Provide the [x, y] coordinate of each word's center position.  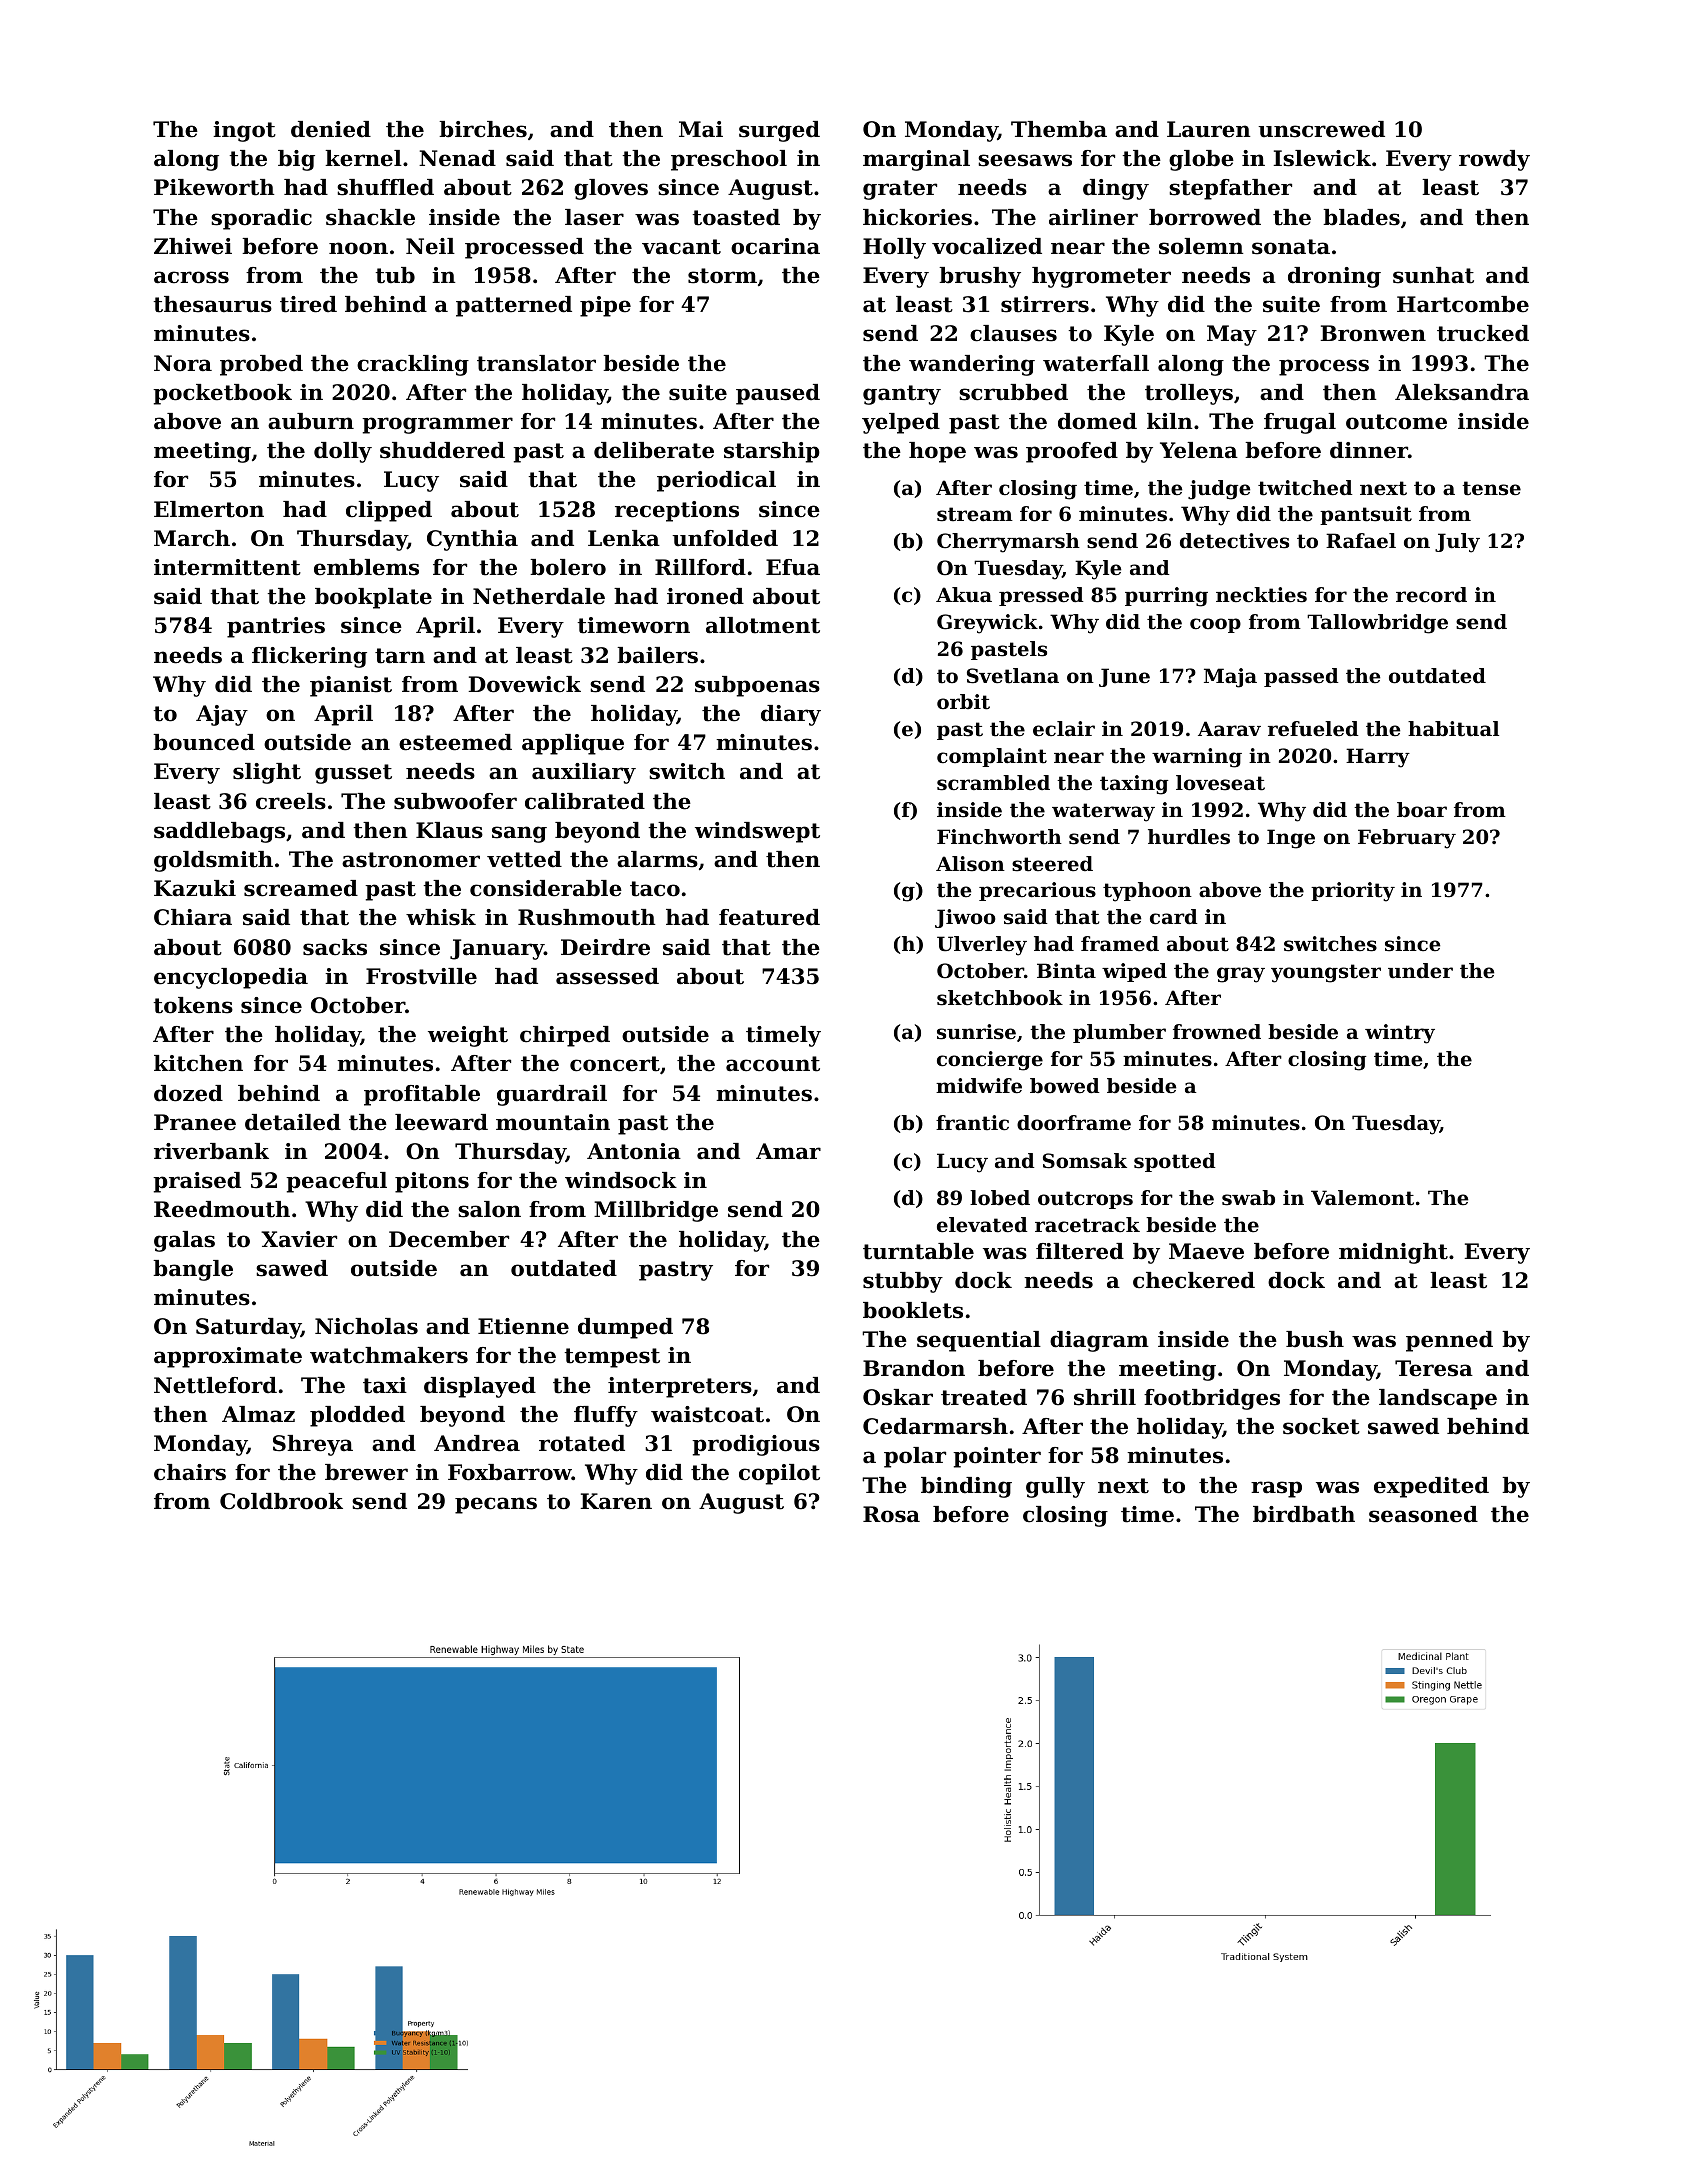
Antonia [634, 1151]
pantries [276, 627]
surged [779, 131]
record [1431, 595]
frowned [1217, 1032]
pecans [496, 1505]
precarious [1037, 891]
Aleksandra [1462, 392]
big [296, 160]
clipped [389, 511]
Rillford [700, 567]
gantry [902, 395]
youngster [1326, 973]
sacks [335, 947]
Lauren [1209, 129]
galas [184, 1241]
